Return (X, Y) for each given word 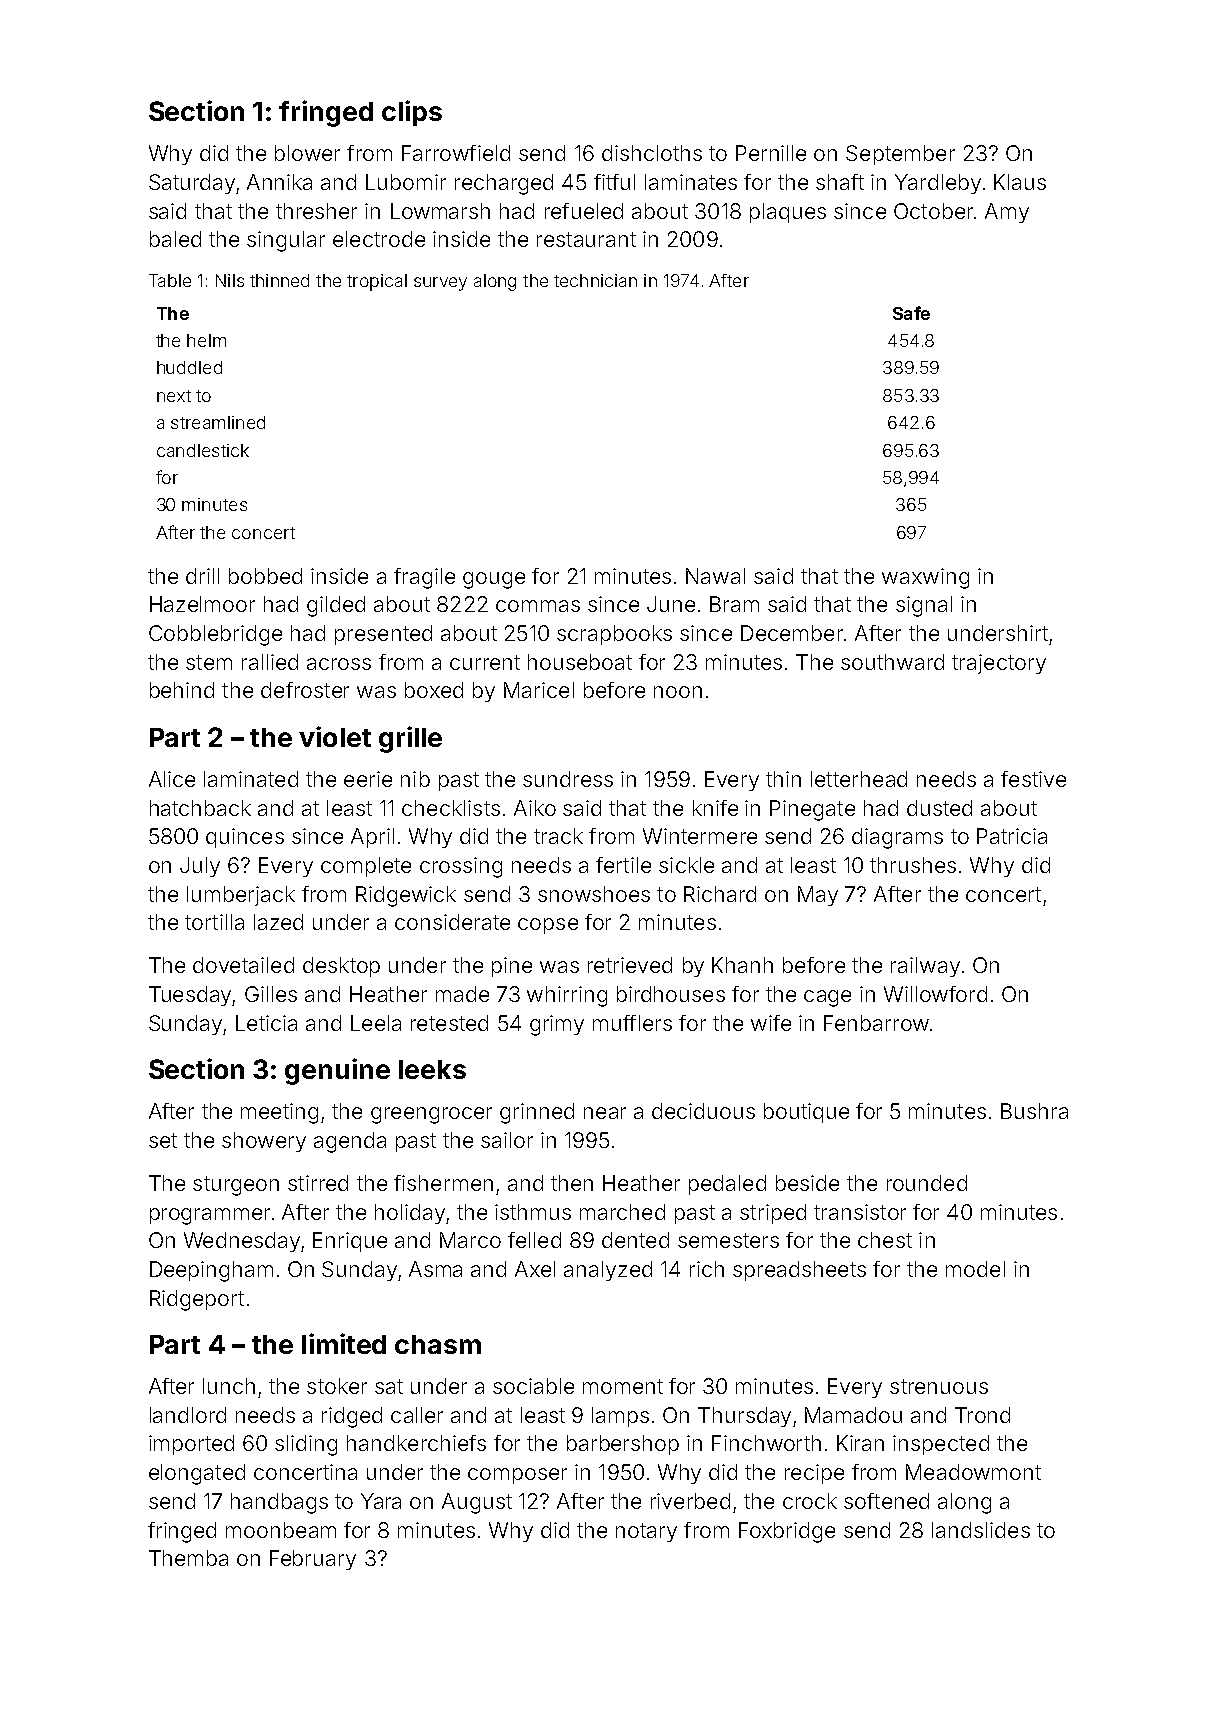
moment (623, 1386)
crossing (461, 867)
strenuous (939, 1386)
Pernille (771, 153)
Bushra (1034, 1111)
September (900, 155)
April (372, 838)
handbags (279, 1503)
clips (412, 113)
